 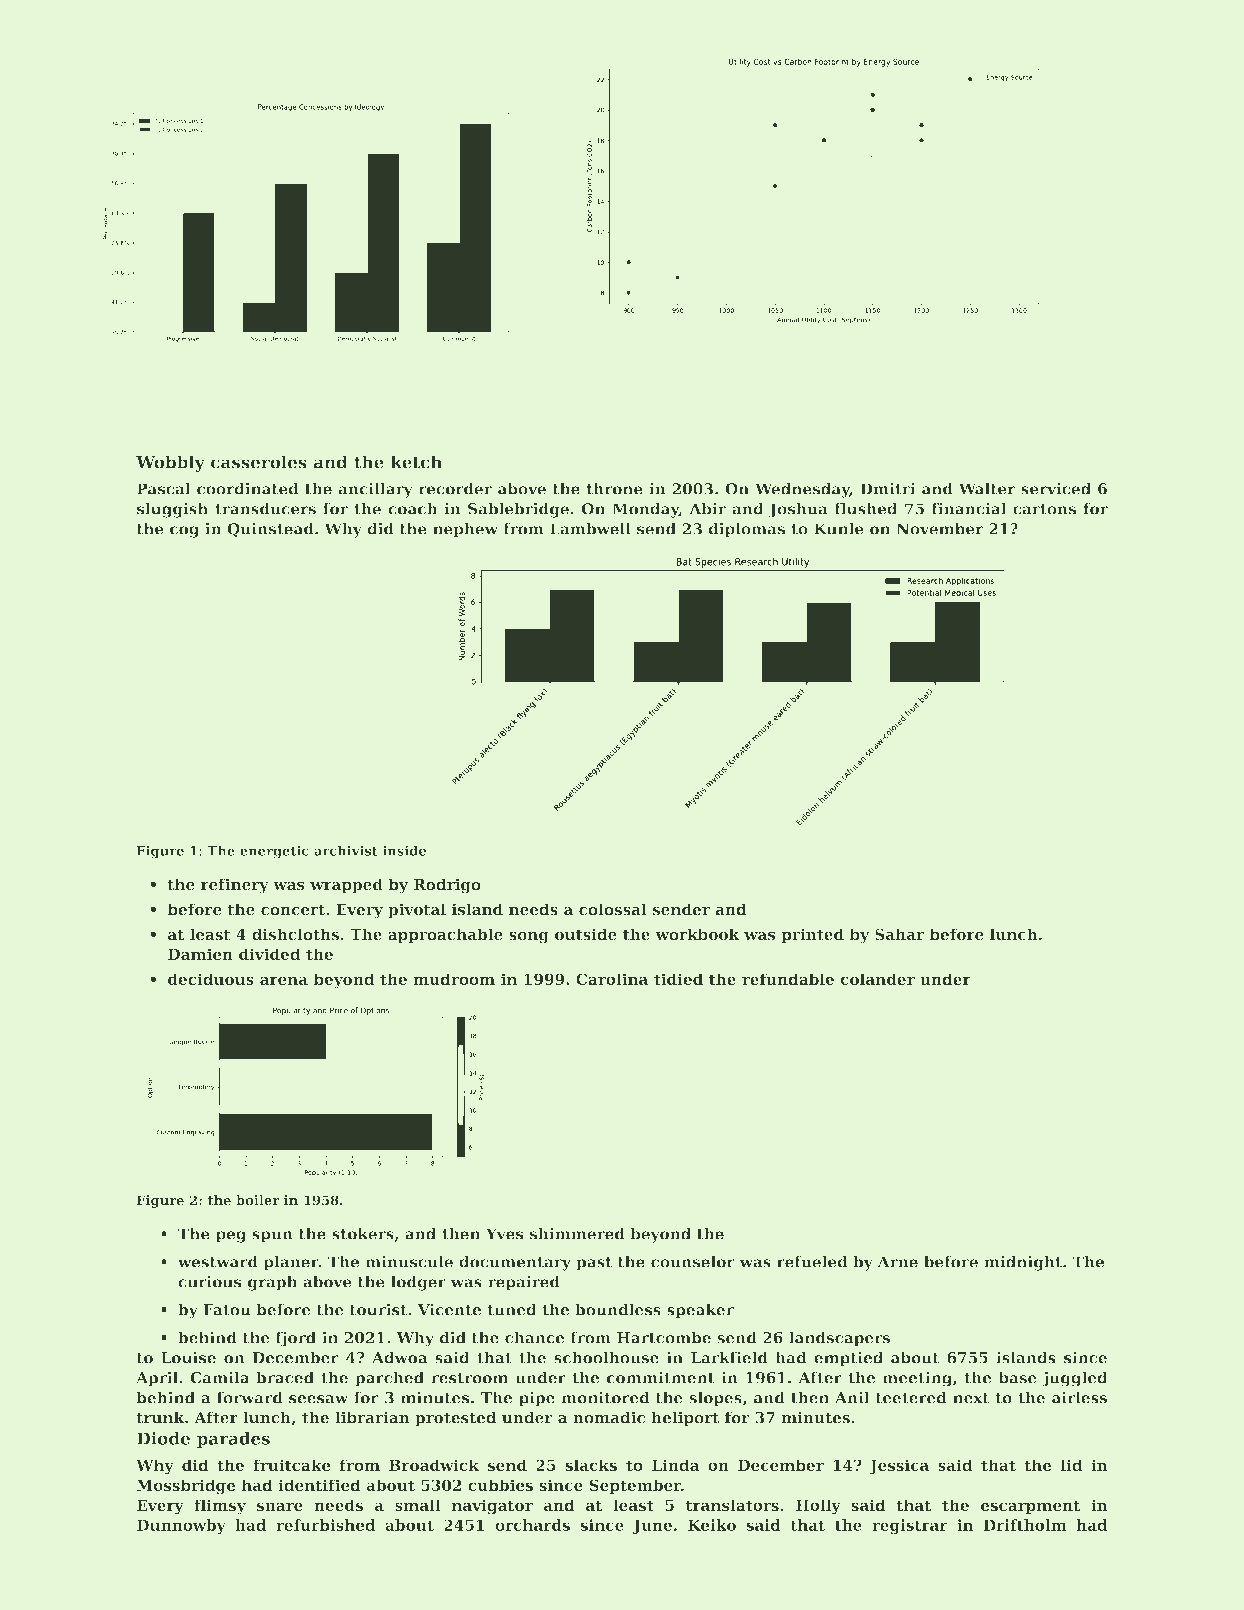 What do you see at coordinates (416, 462) in the document?
I see `ketch` at bounding box center [416, 462].
